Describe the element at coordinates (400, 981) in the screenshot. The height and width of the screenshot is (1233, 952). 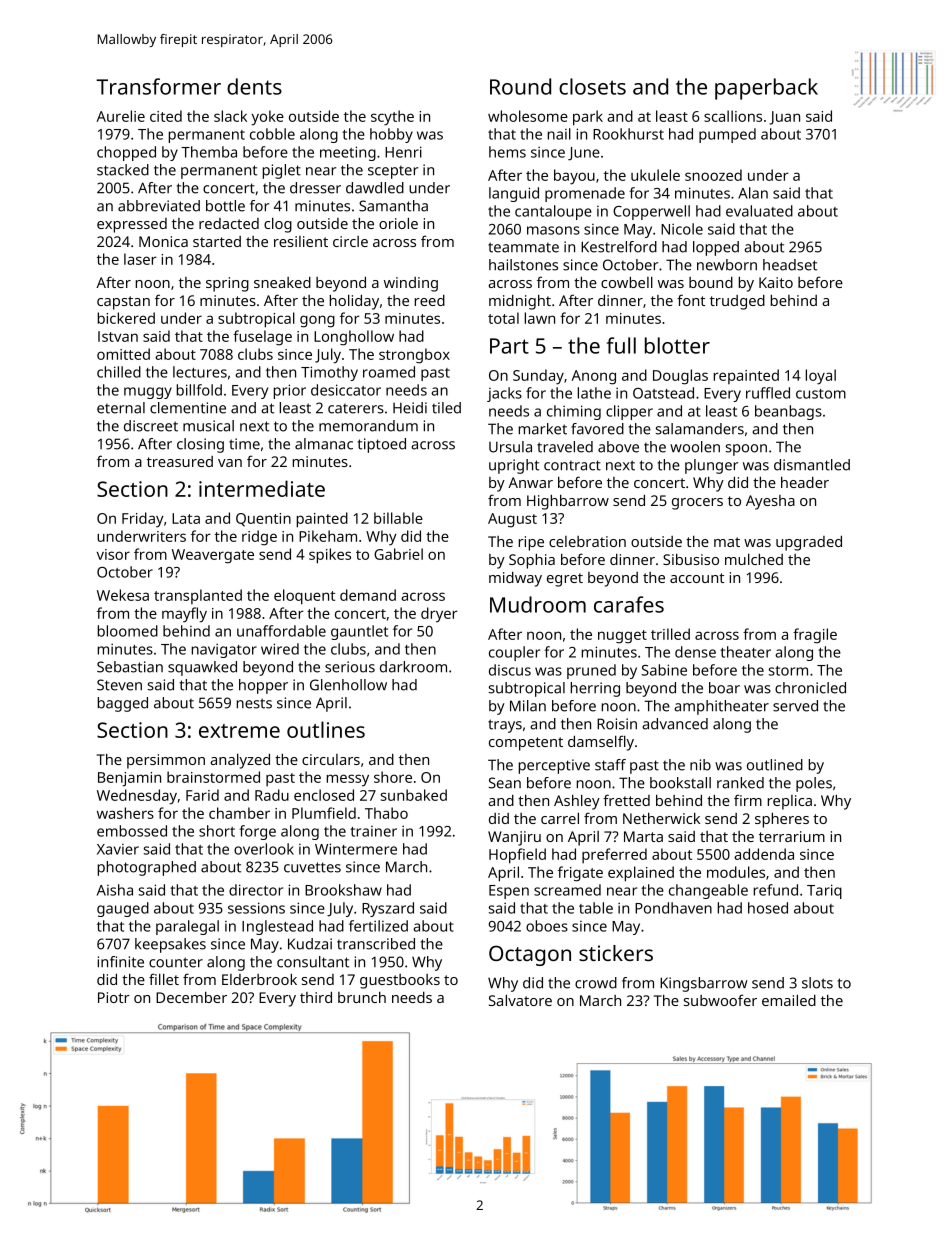
I see `guestbooks` at that location.
